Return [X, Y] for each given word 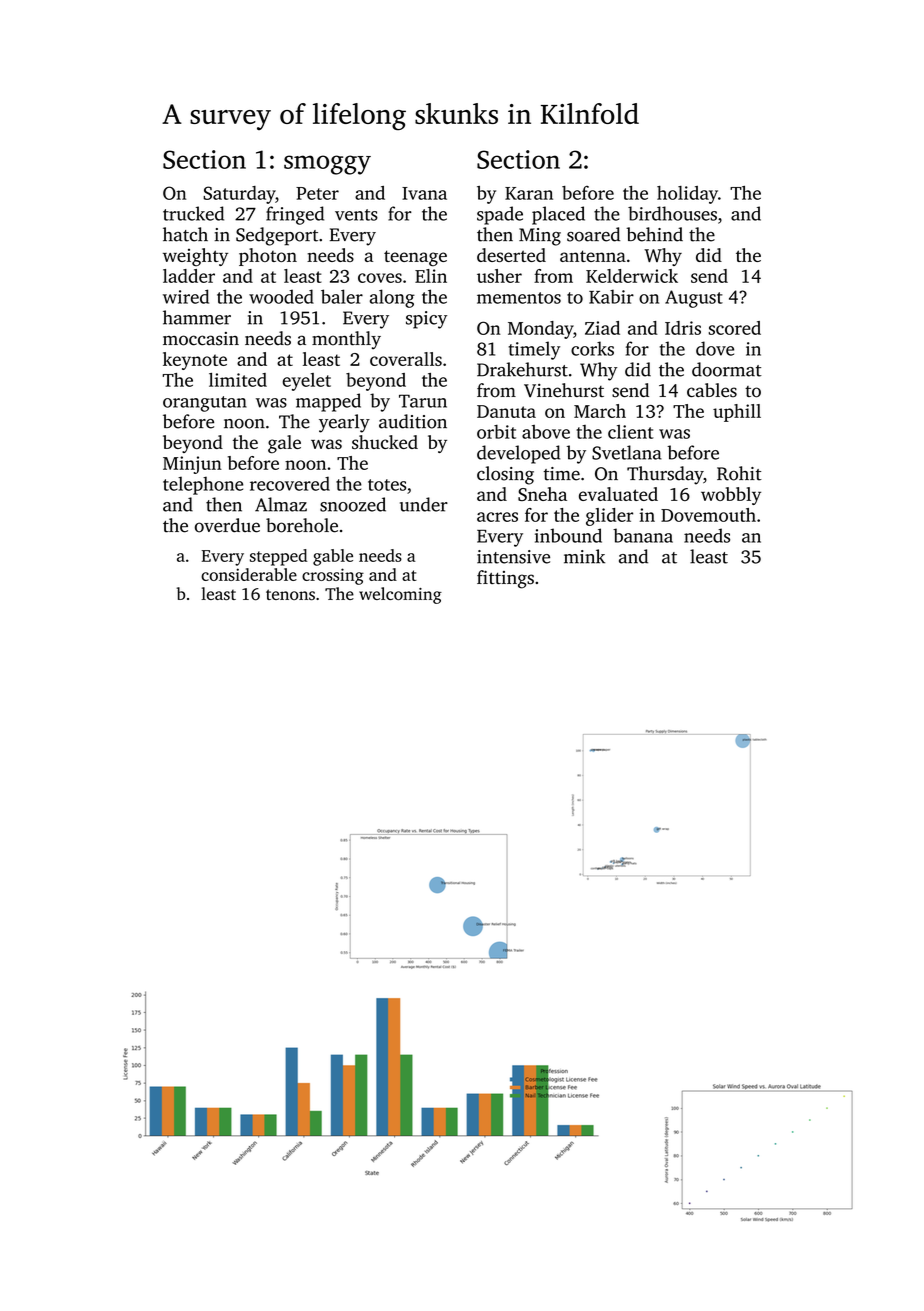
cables [712, 390]
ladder [189, 276]
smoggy [327, 165]
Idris [683, 328]
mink [584, 556]
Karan [529, 193]
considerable [249, 574]
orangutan [205, 404]
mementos [519, 298]
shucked [385, 442]
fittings [505, 579]
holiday [687, 195]
